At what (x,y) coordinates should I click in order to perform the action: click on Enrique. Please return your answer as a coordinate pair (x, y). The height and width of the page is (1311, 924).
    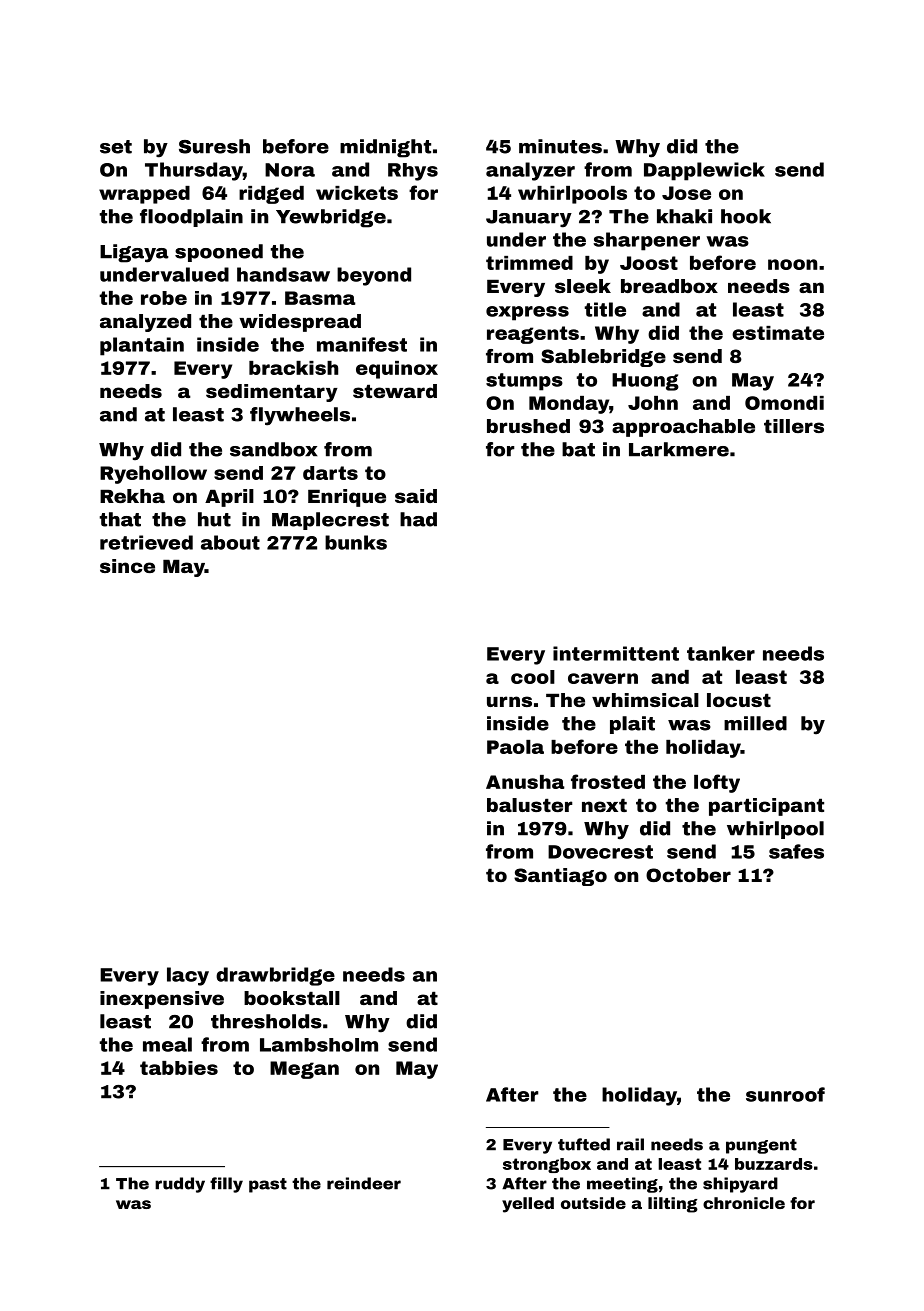
    Looking at the image, I should click on (347, 498).
